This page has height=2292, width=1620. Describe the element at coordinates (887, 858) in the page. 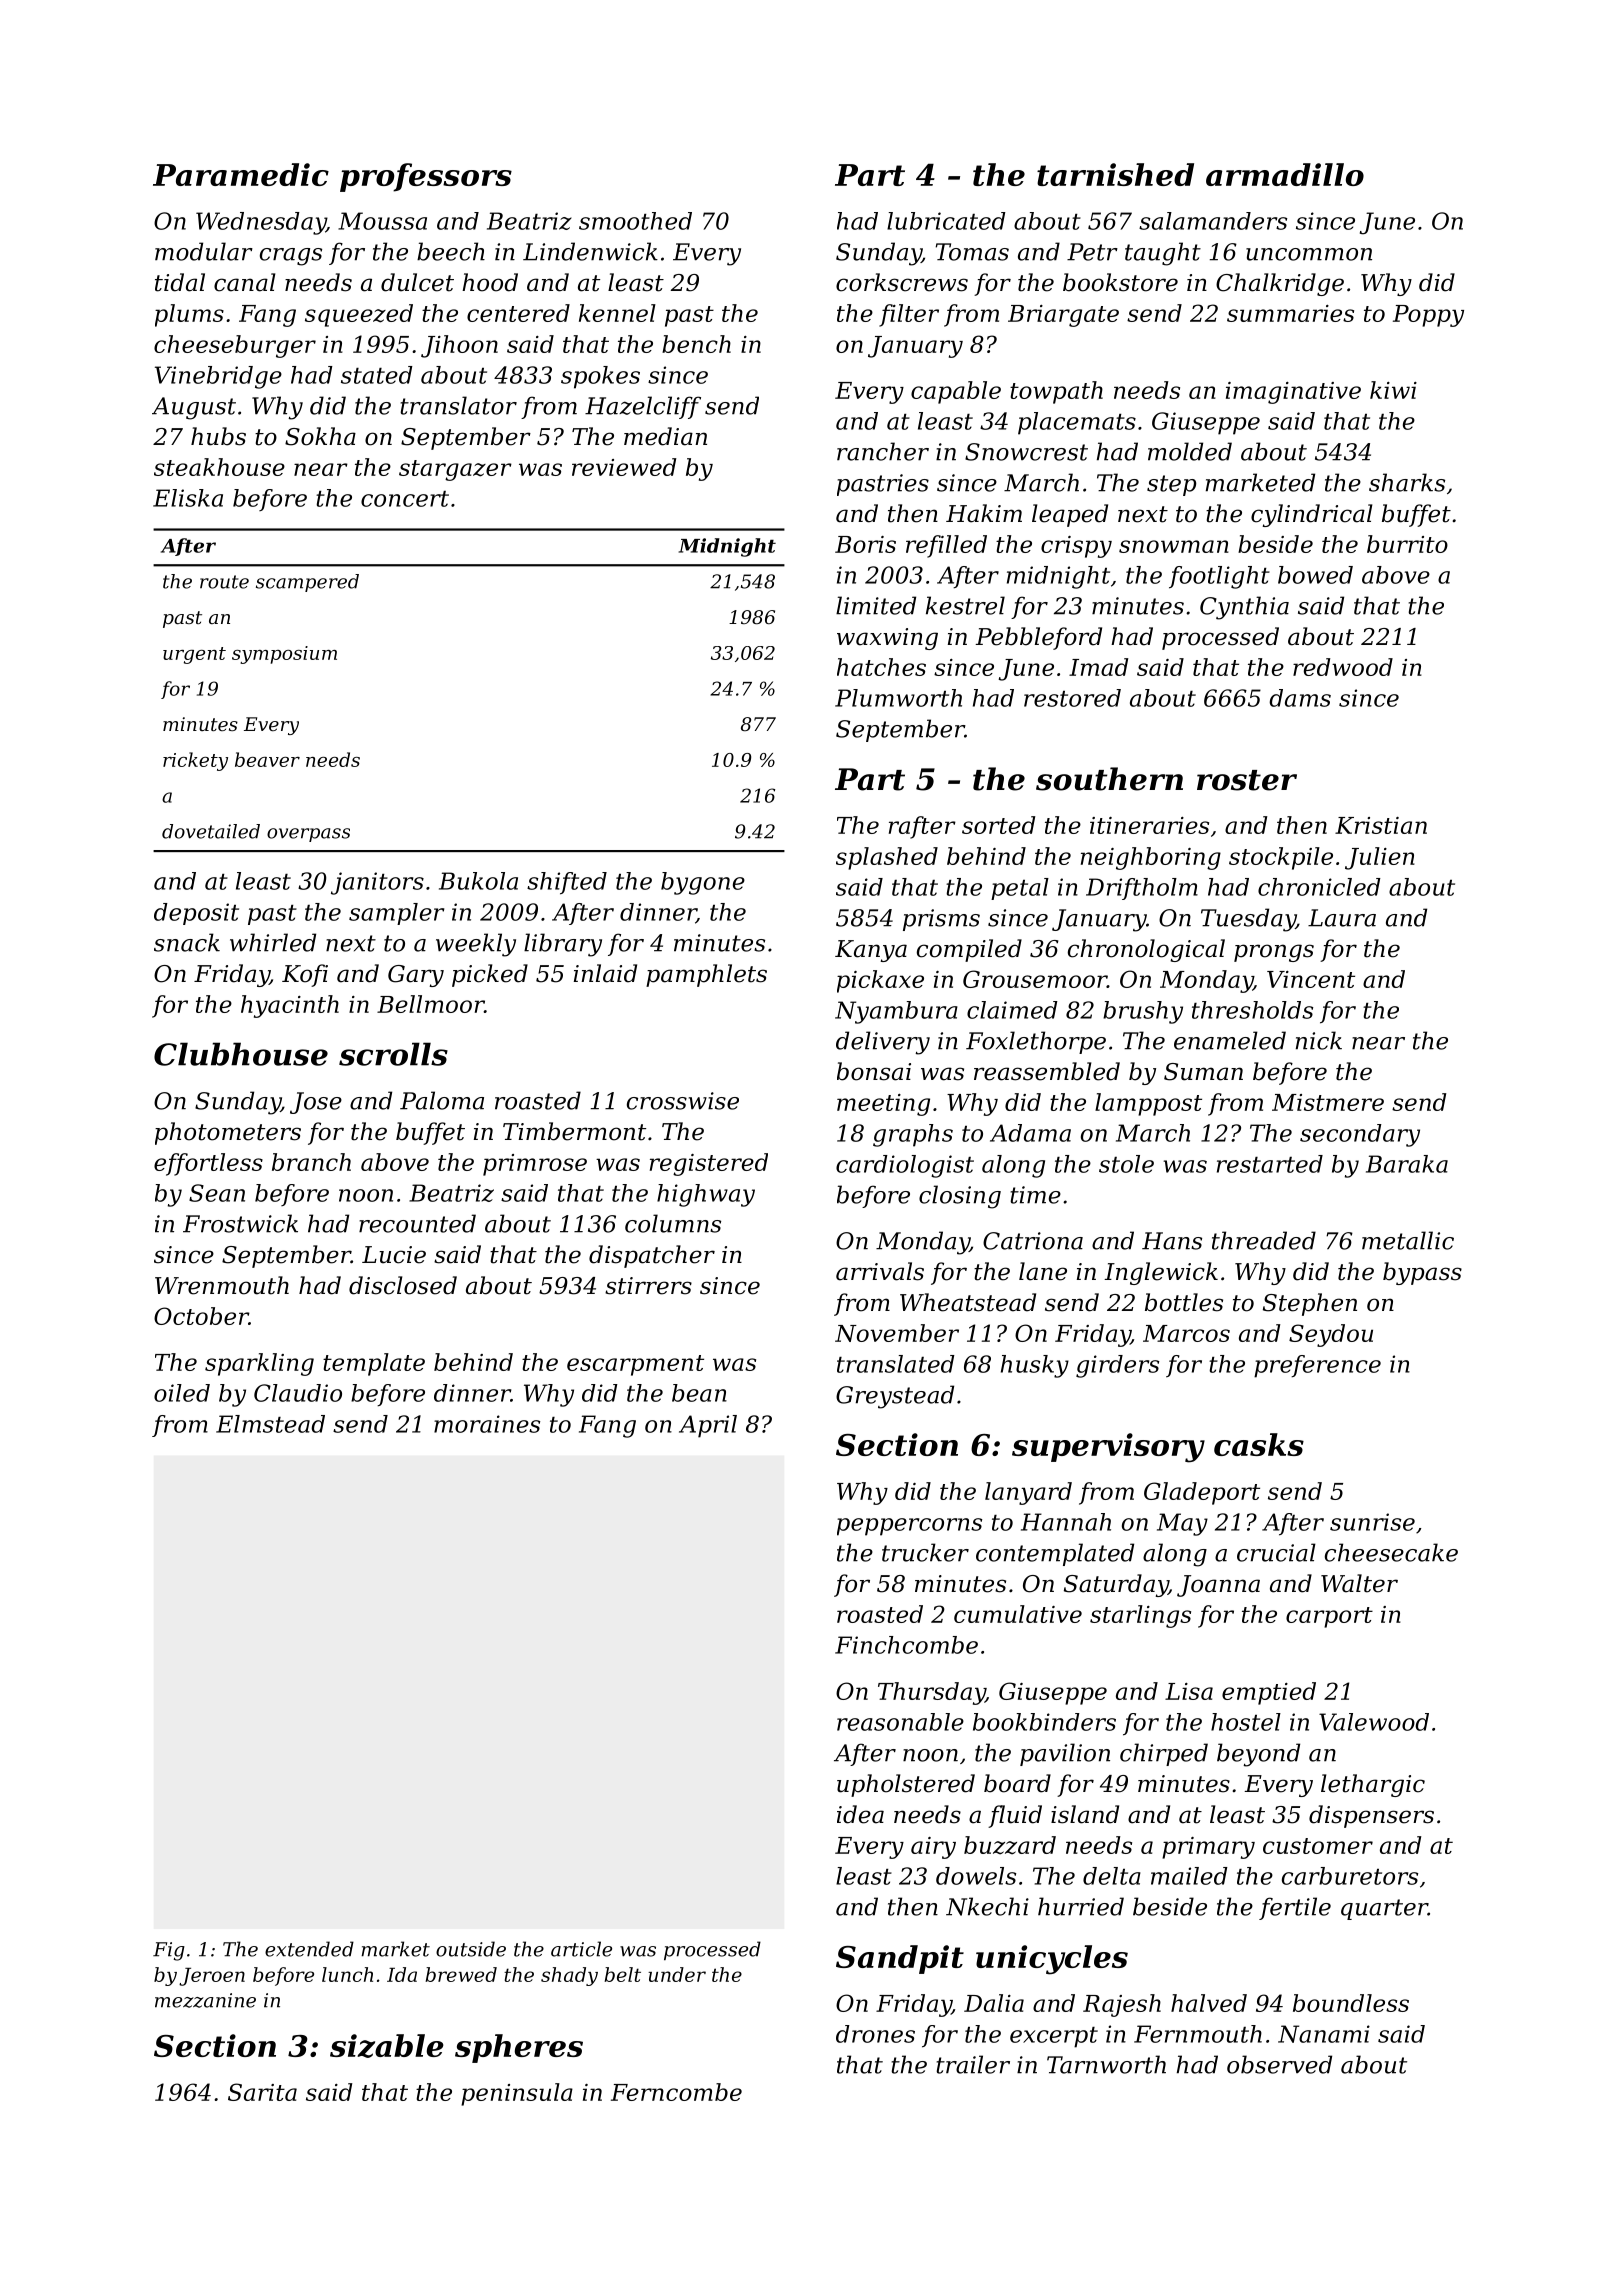

I see `splashed` at that location.
